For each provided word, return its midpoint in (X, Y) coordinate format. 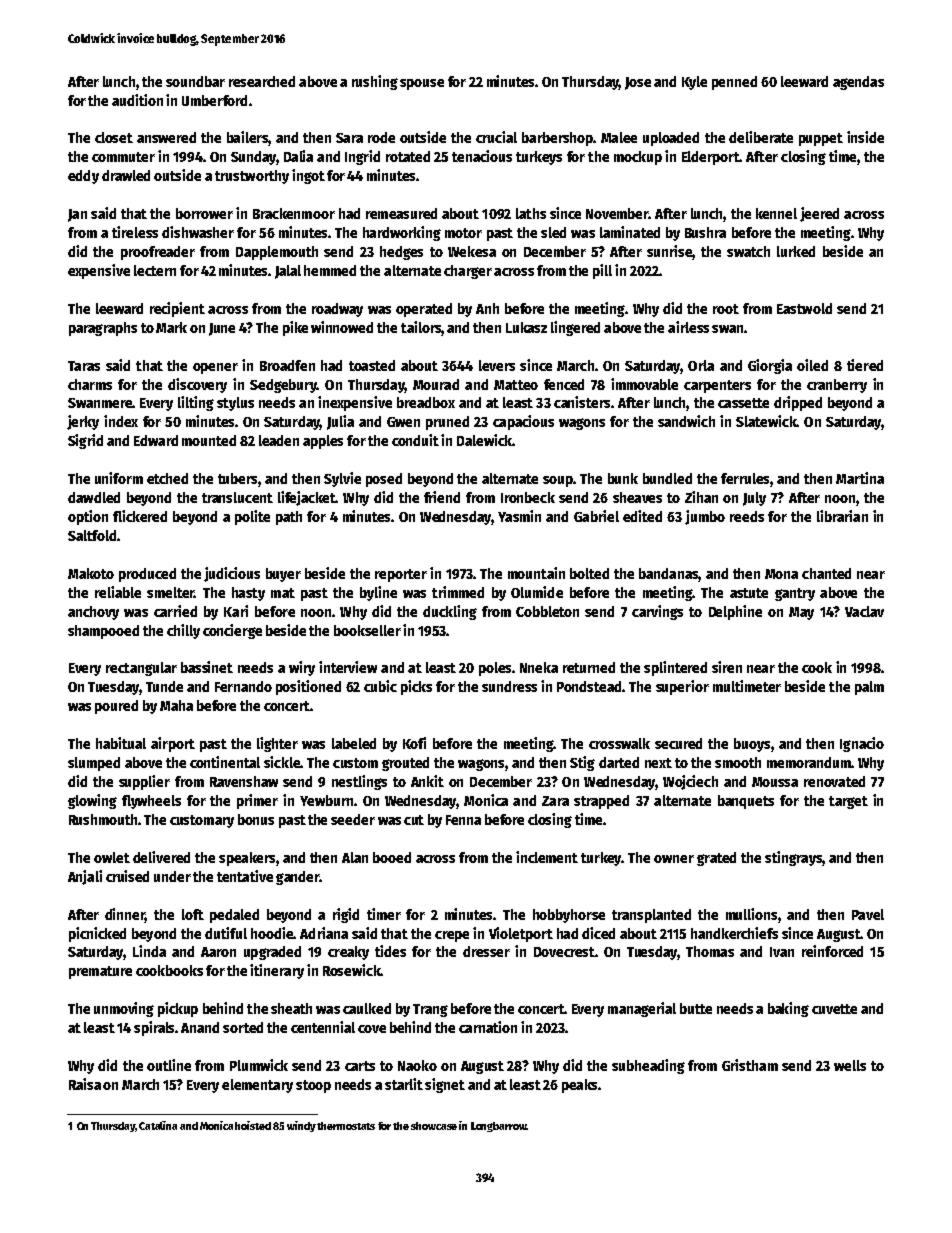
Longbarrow (499, 1127)
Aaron (218, 952)
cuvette (834, 1009)
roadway (337, 310)
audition (137, 100)
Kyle (694, 83)
